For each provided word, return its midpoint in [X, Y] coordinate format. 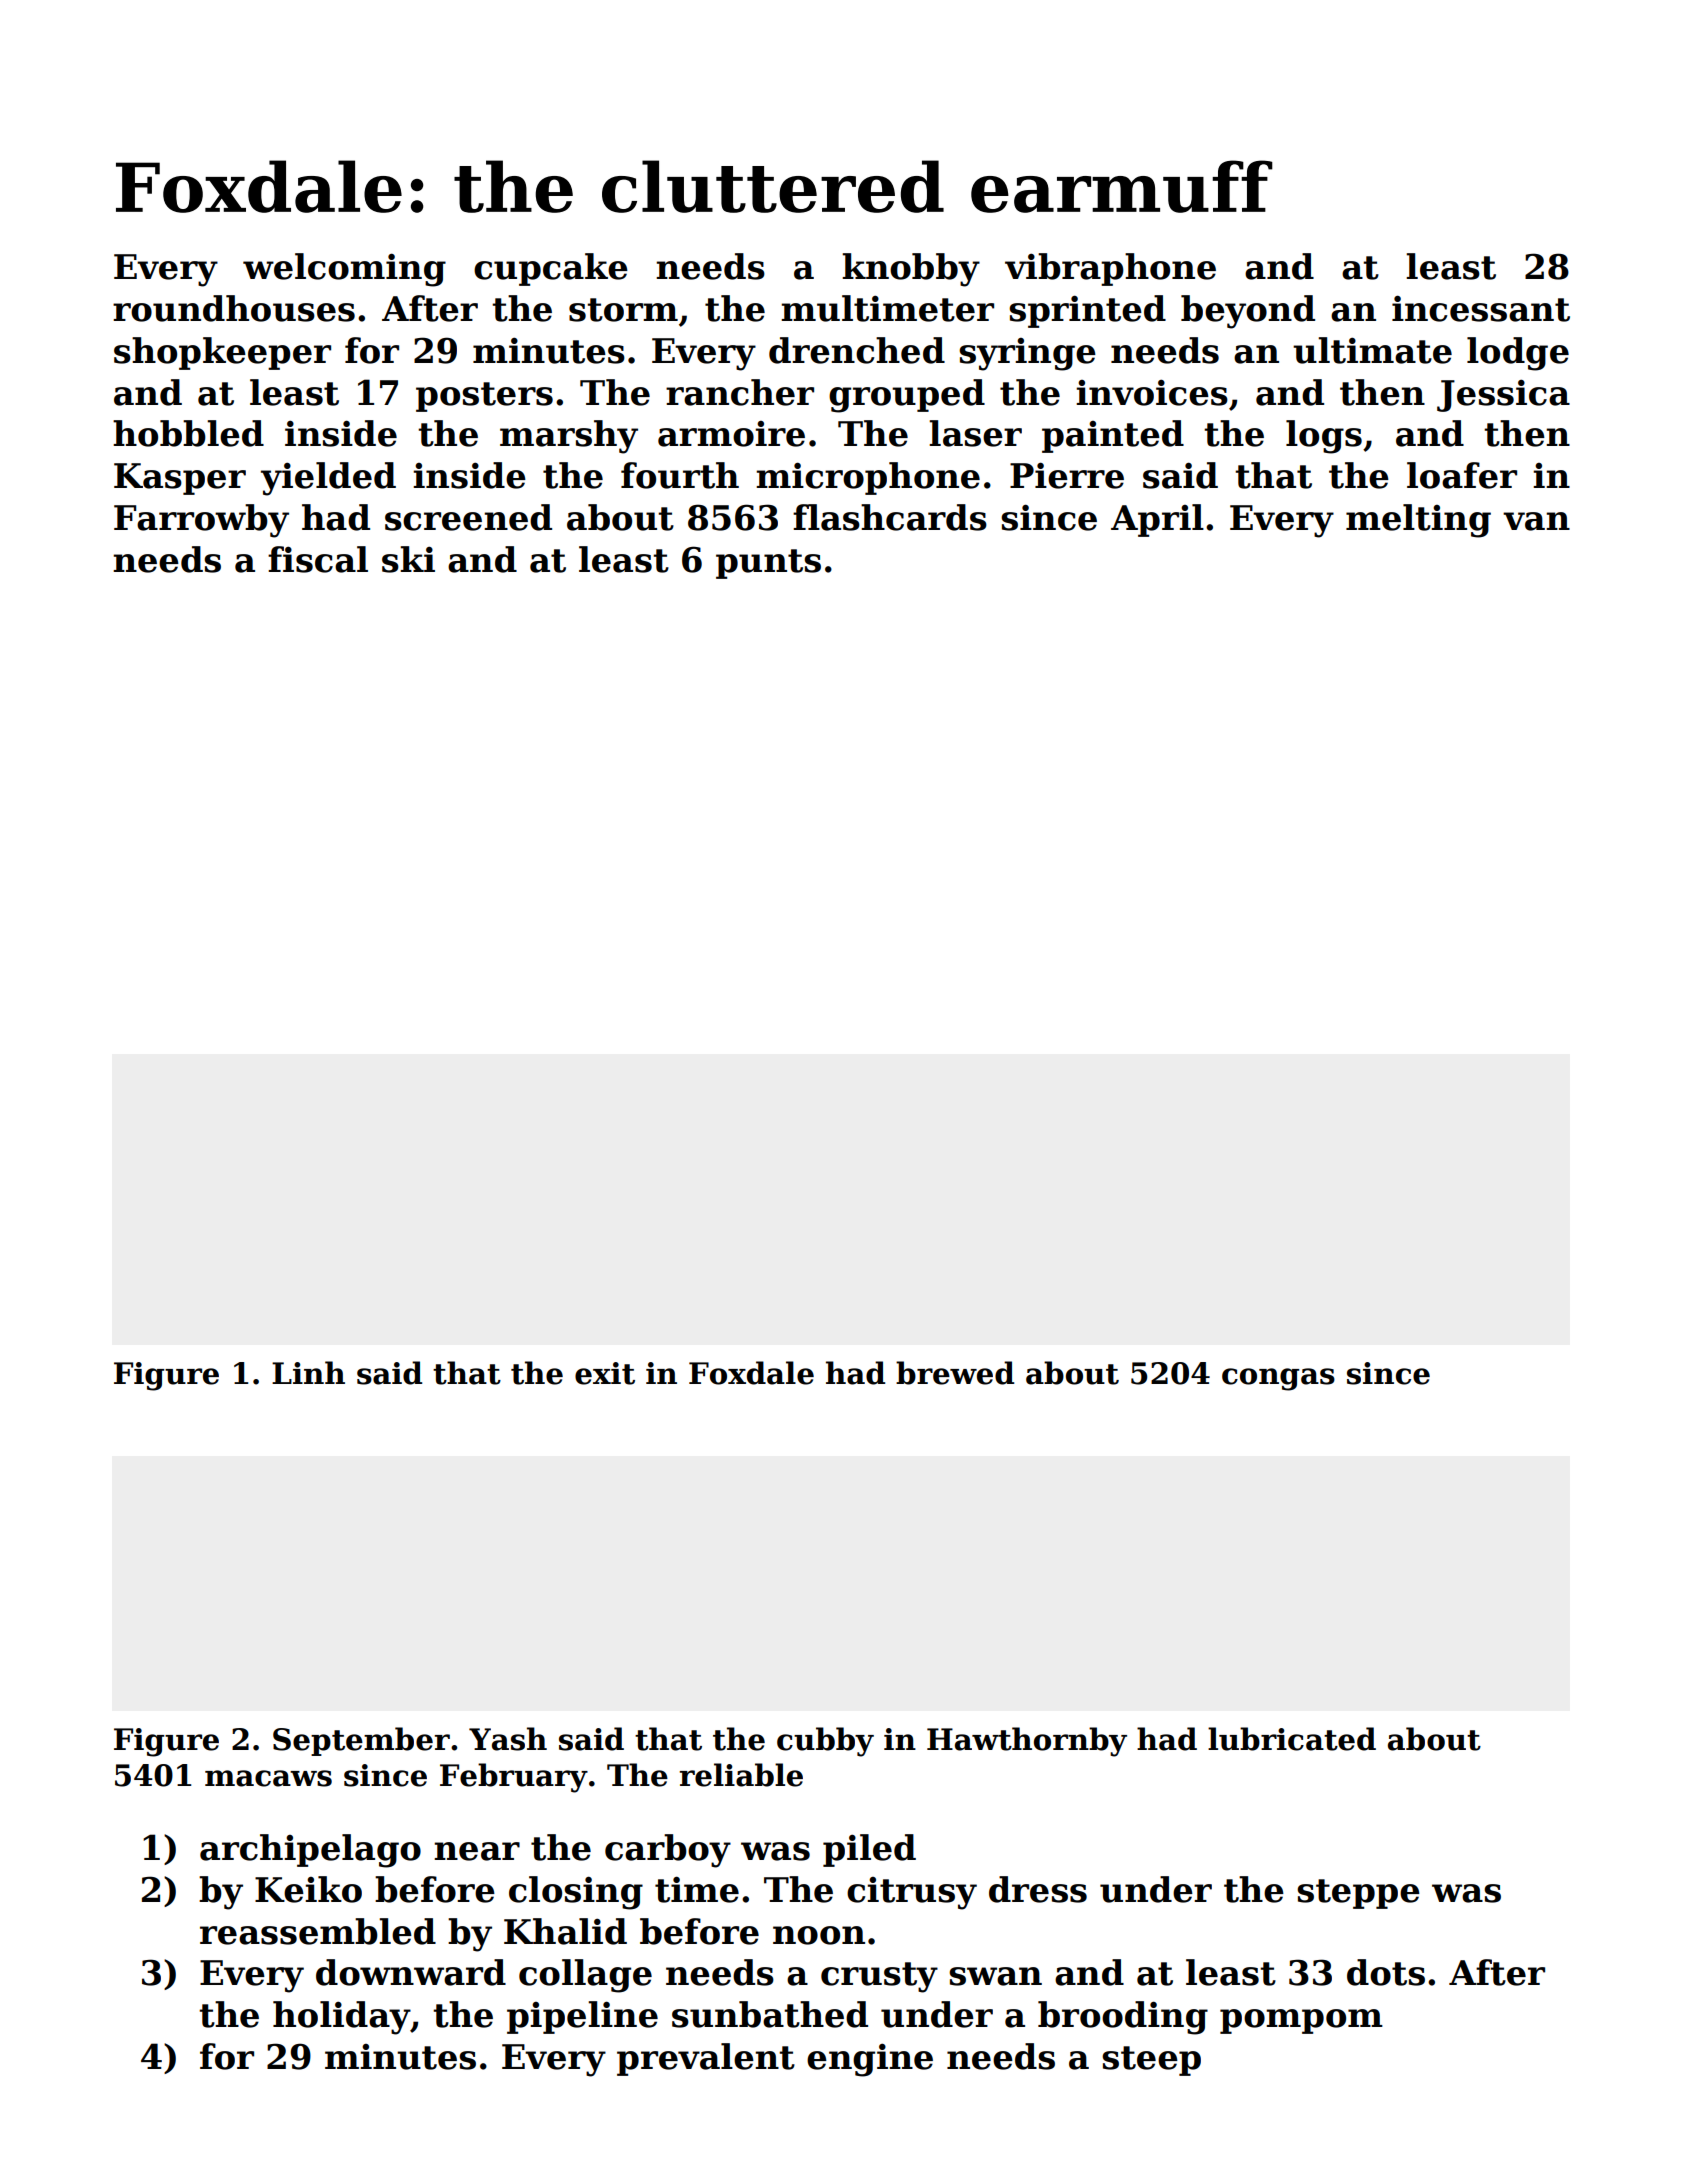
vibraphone [1110, 269]
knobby [911, 270]
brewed [955, 1373]
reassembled [318, 1931]
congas [1278, 1379]
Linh [308, 1372]
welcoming [344, 270]
